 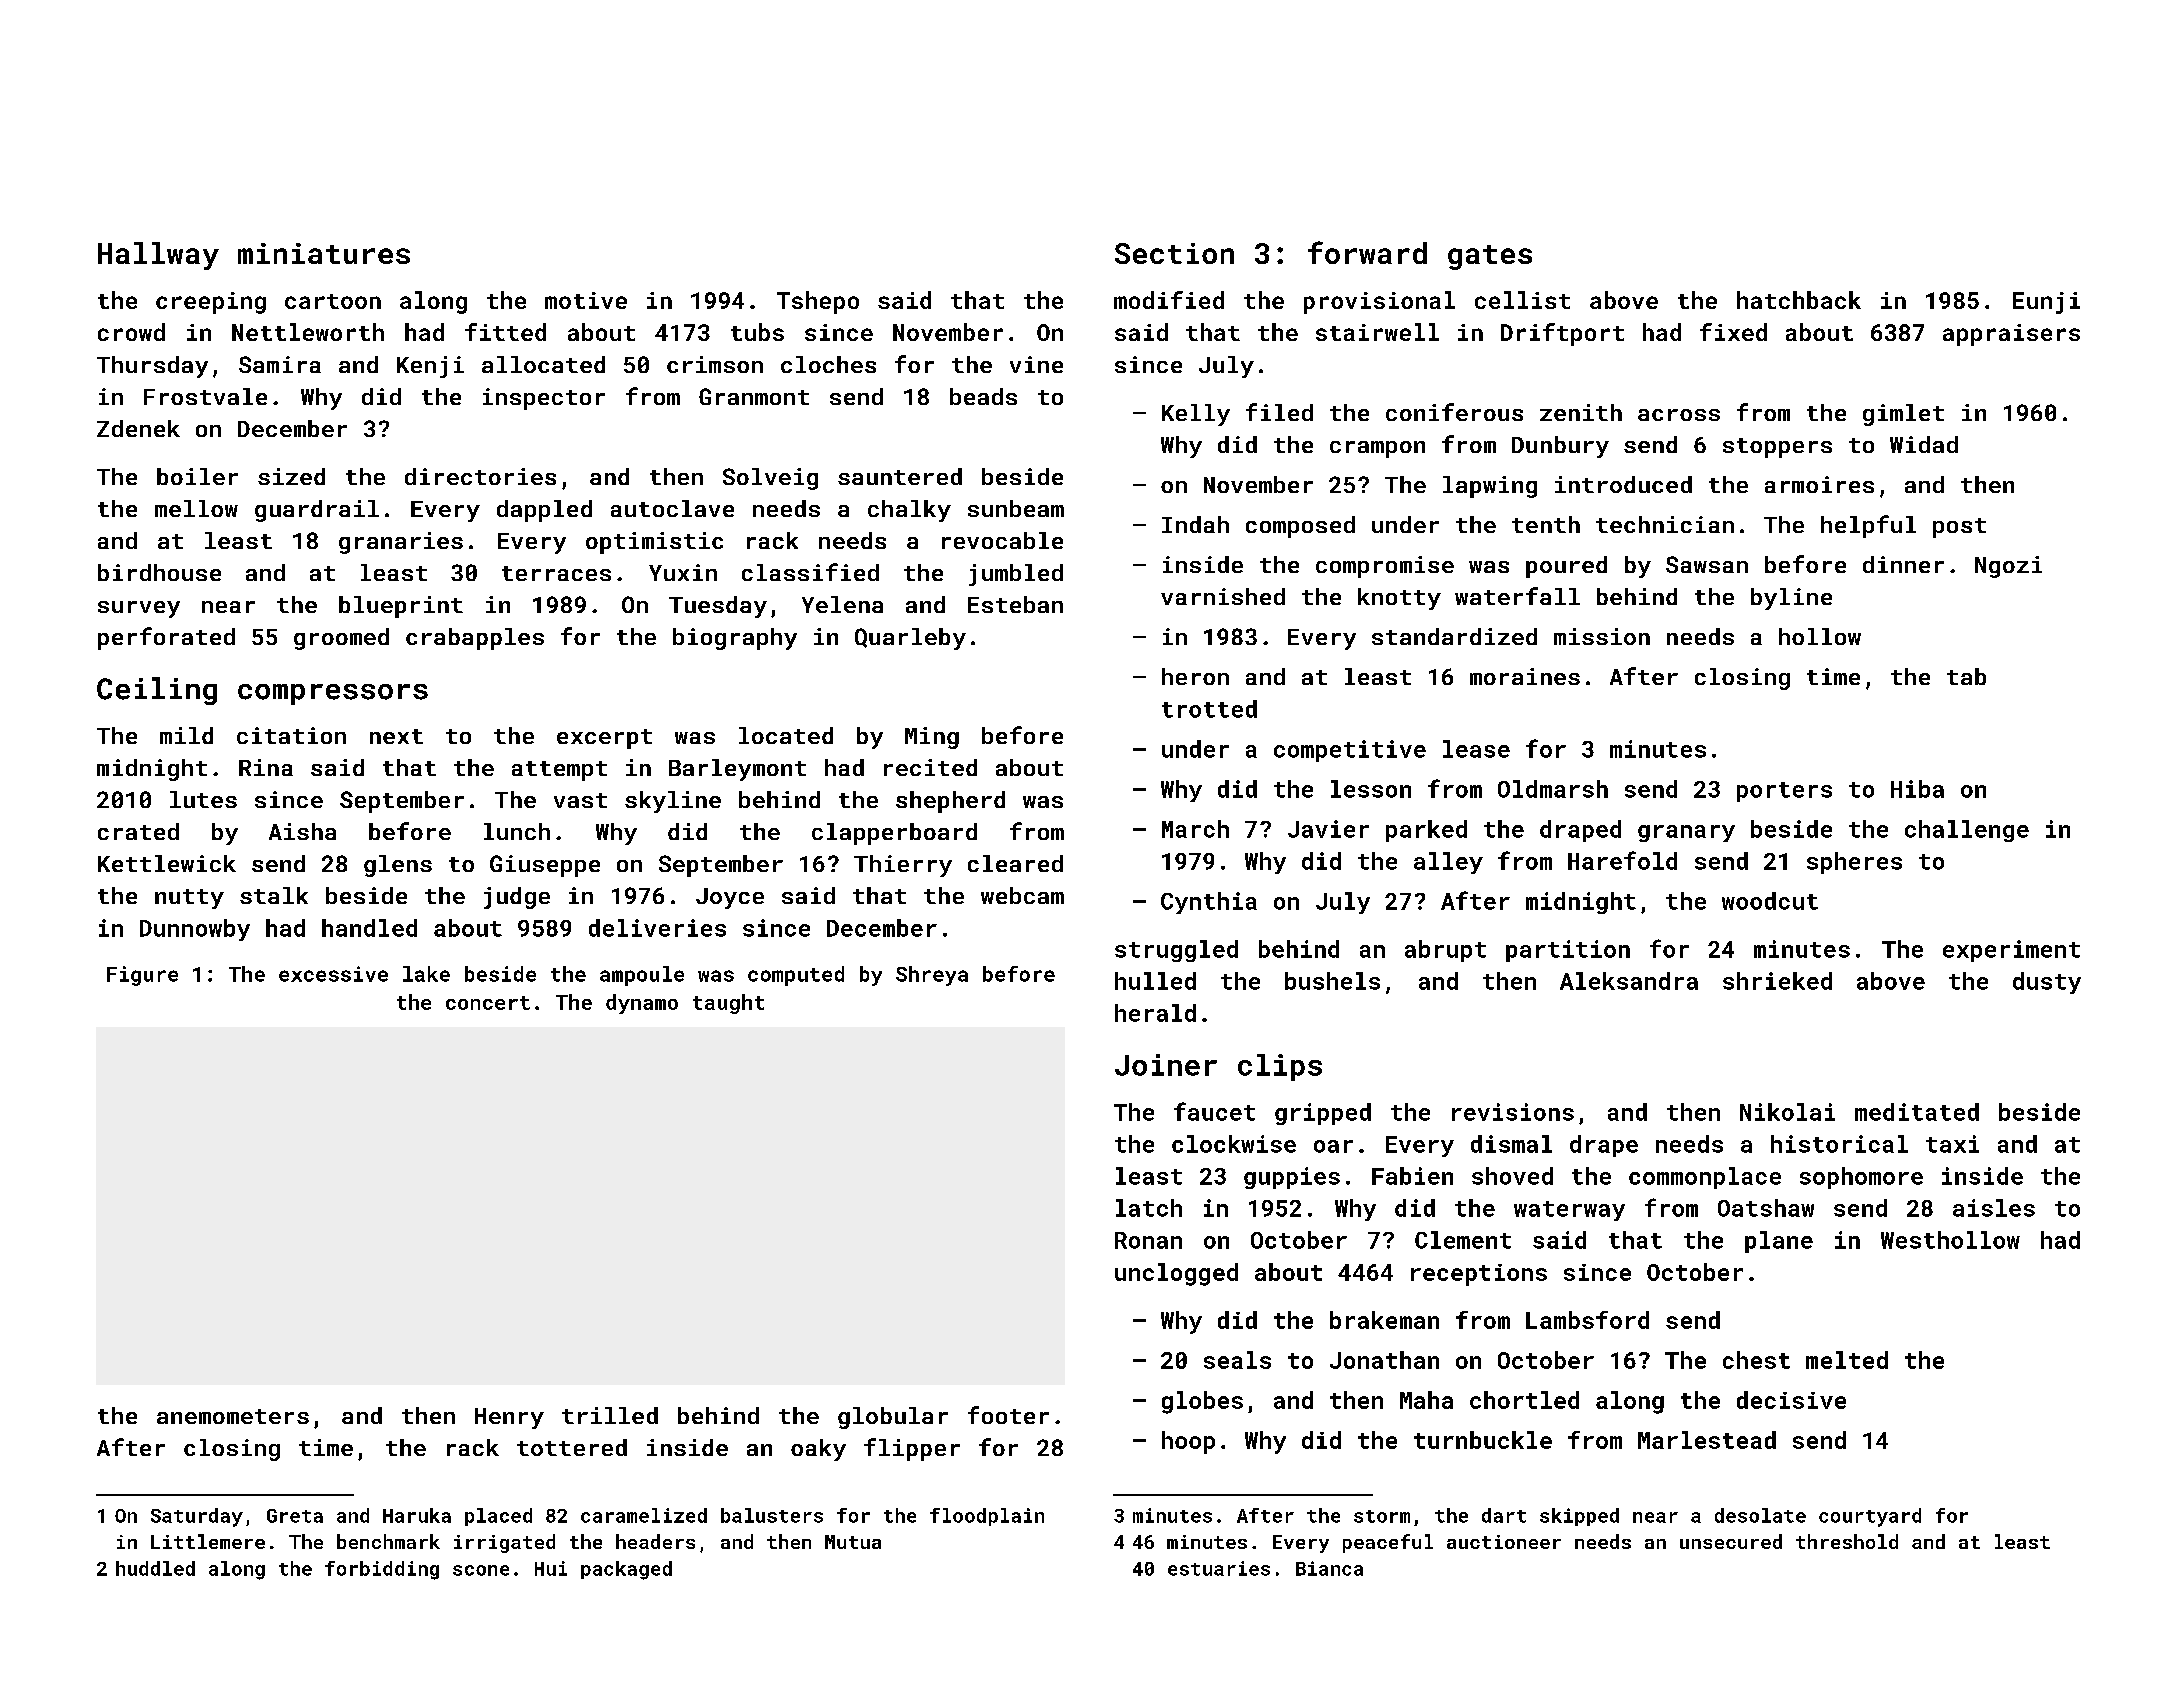 What do you see at coordinates (1209, 709) in the page?
I see `trotted` at bounding box center [1209, 709].
